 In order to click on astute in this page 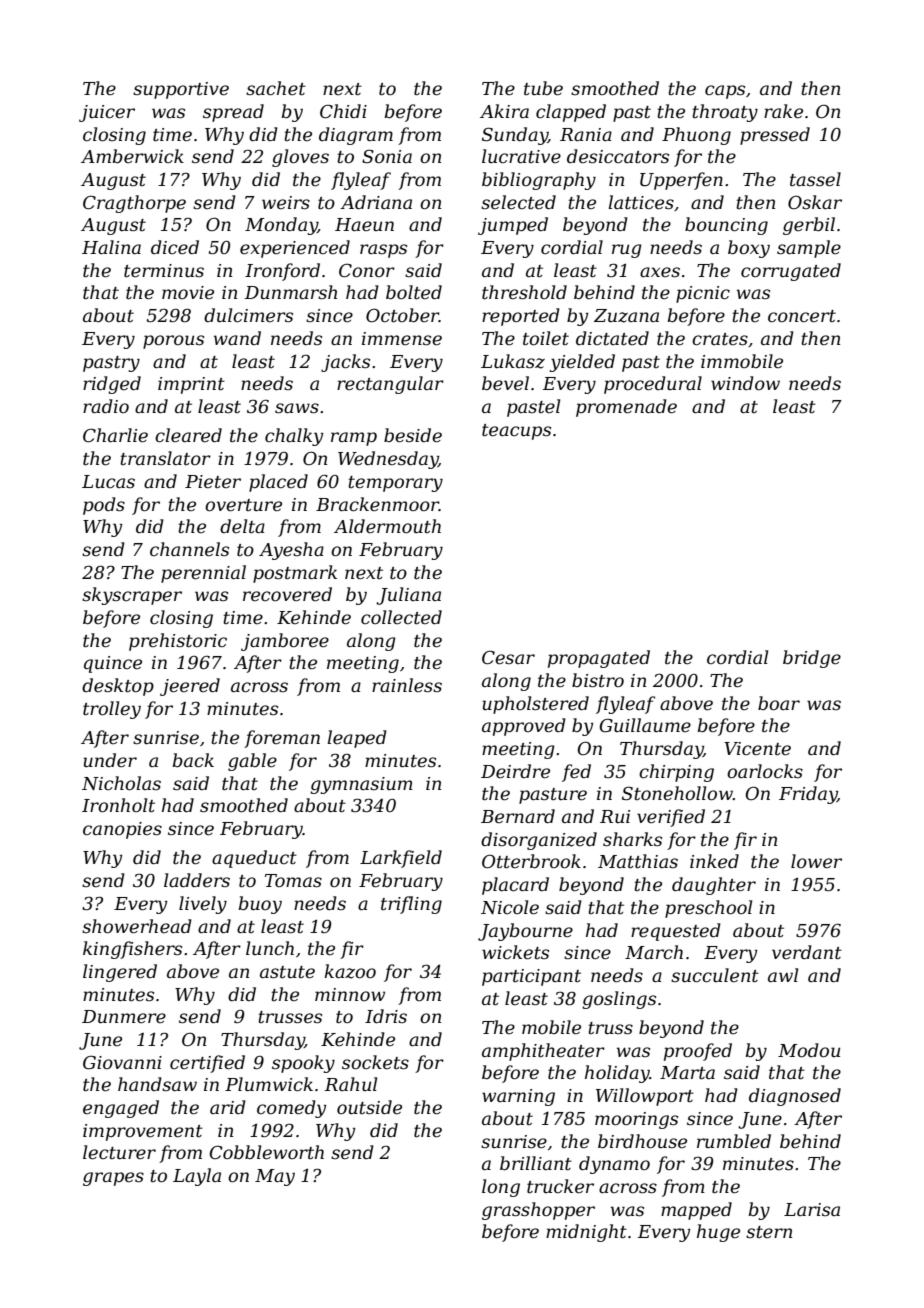, I will do `click(287, 972)`.
